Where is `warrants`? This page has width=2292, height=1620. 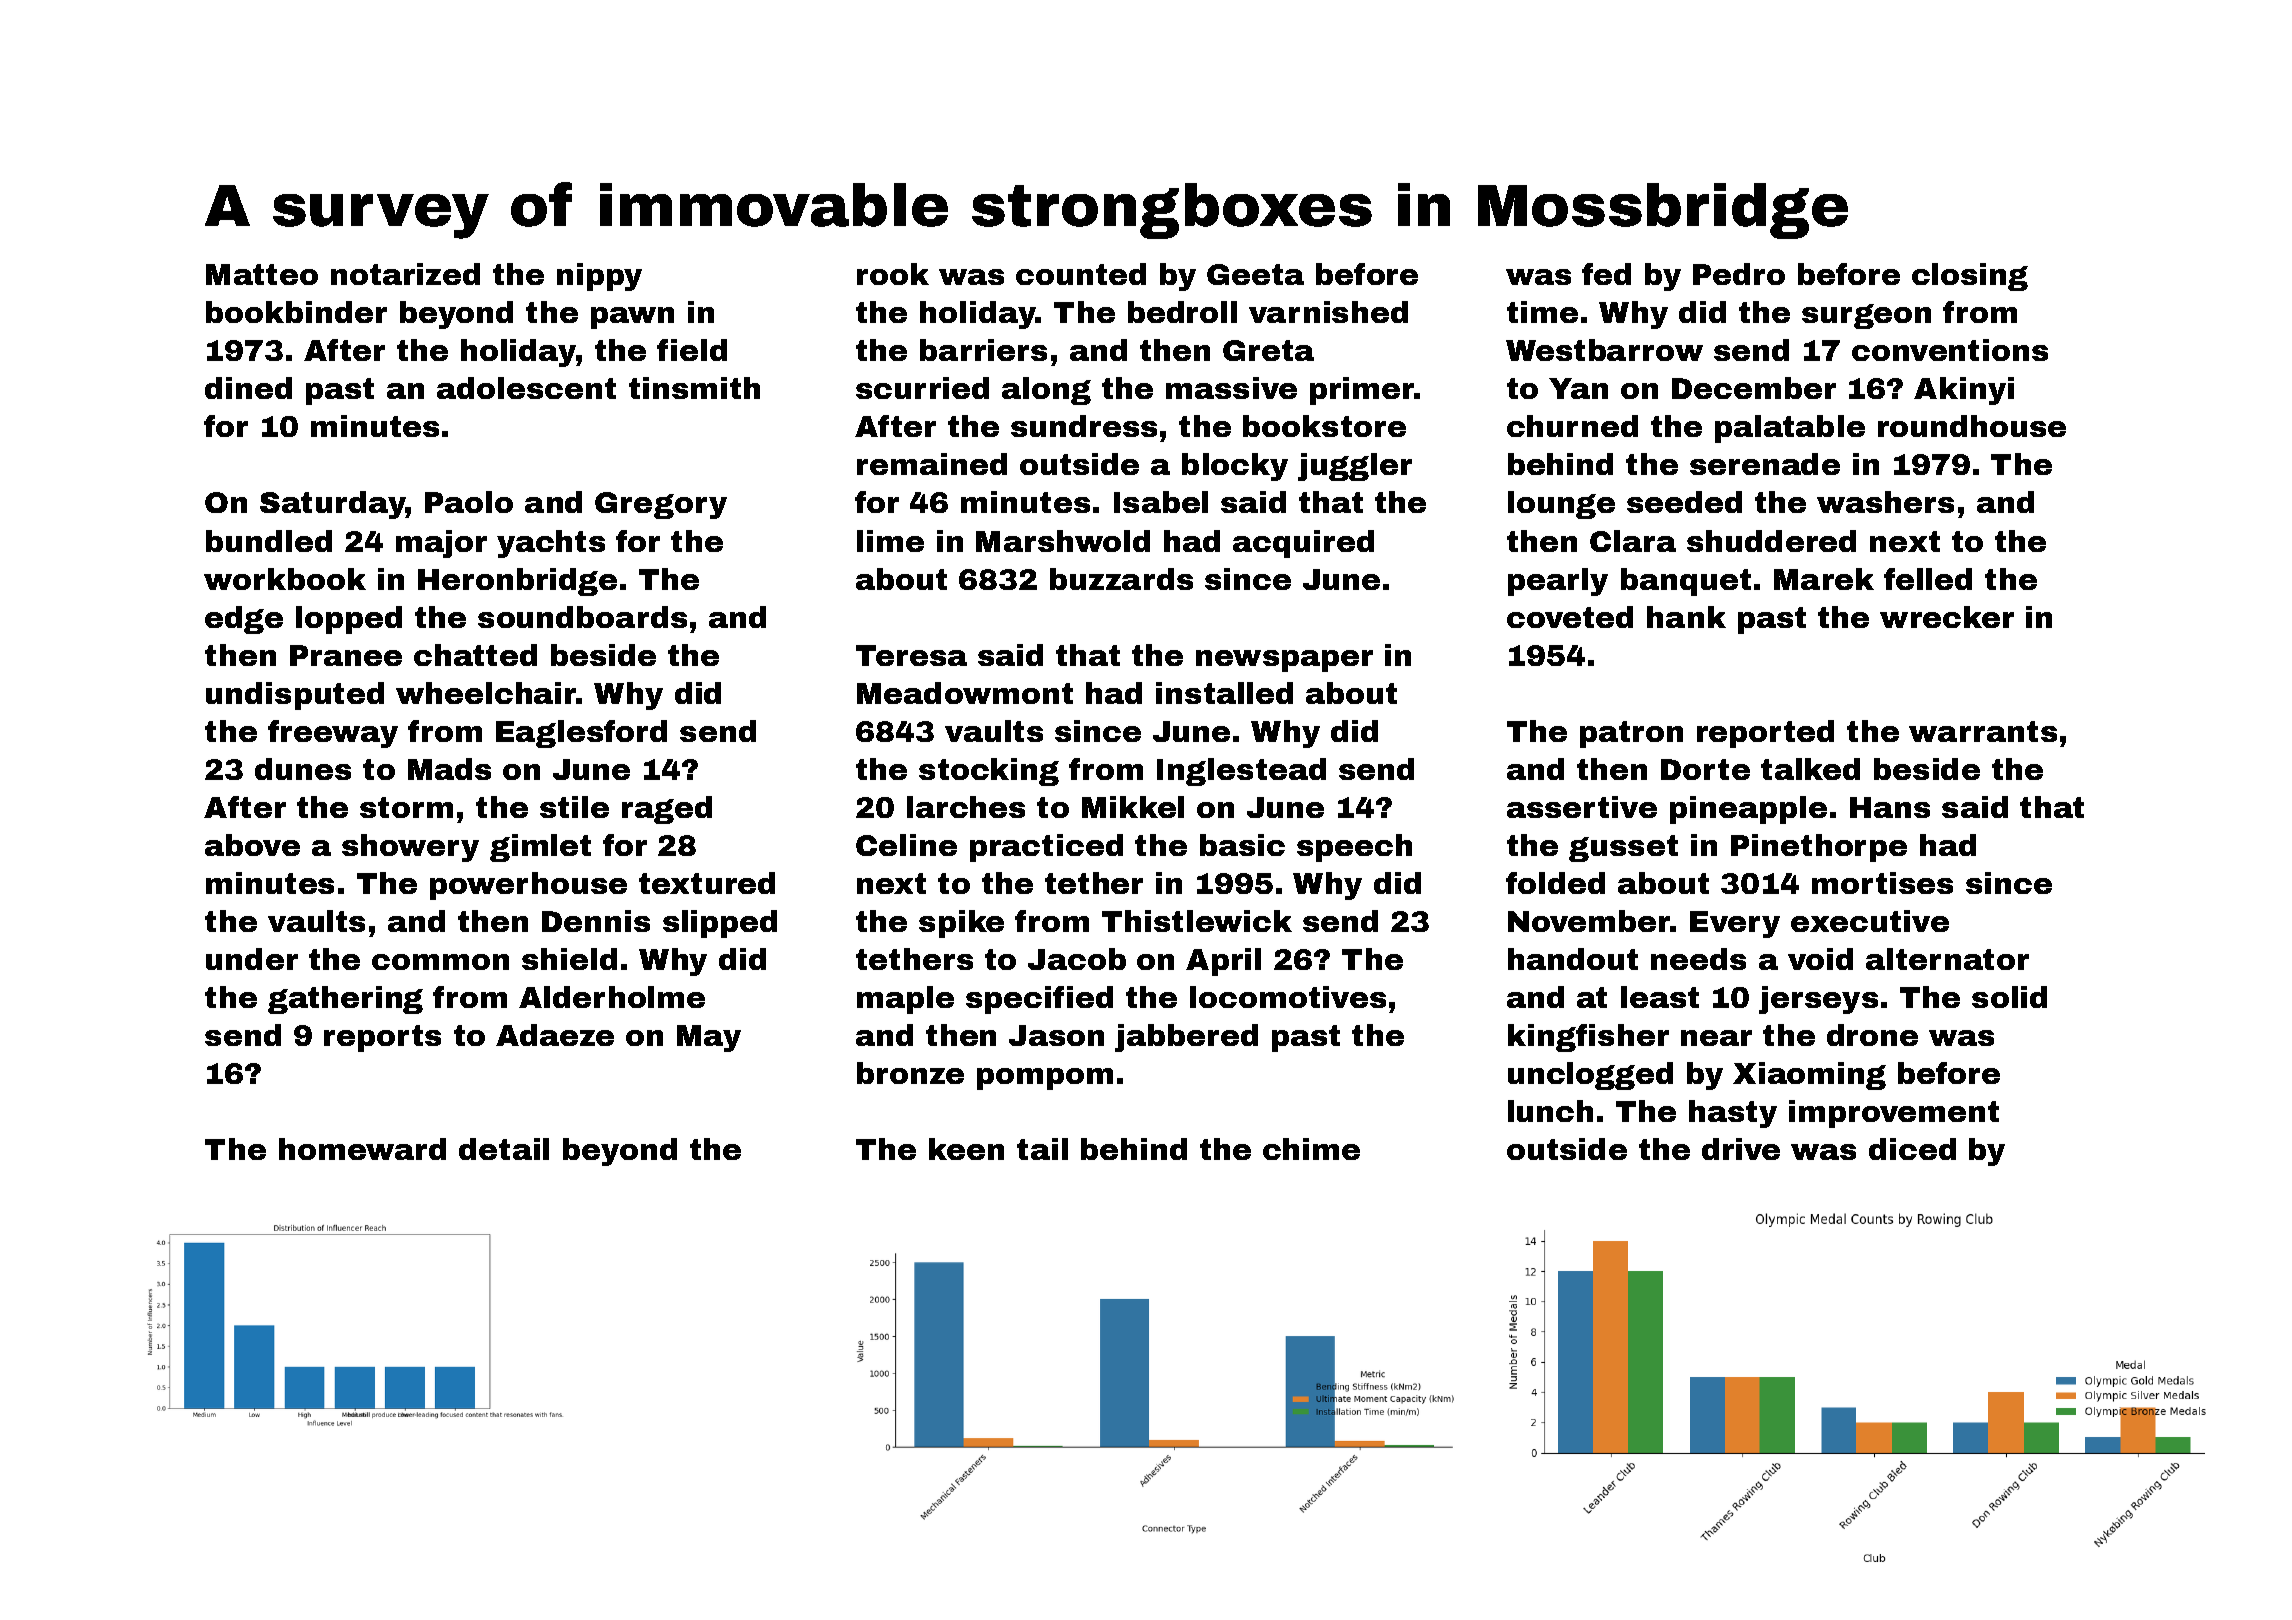
warrants is located at coordinates (1983, 731).
